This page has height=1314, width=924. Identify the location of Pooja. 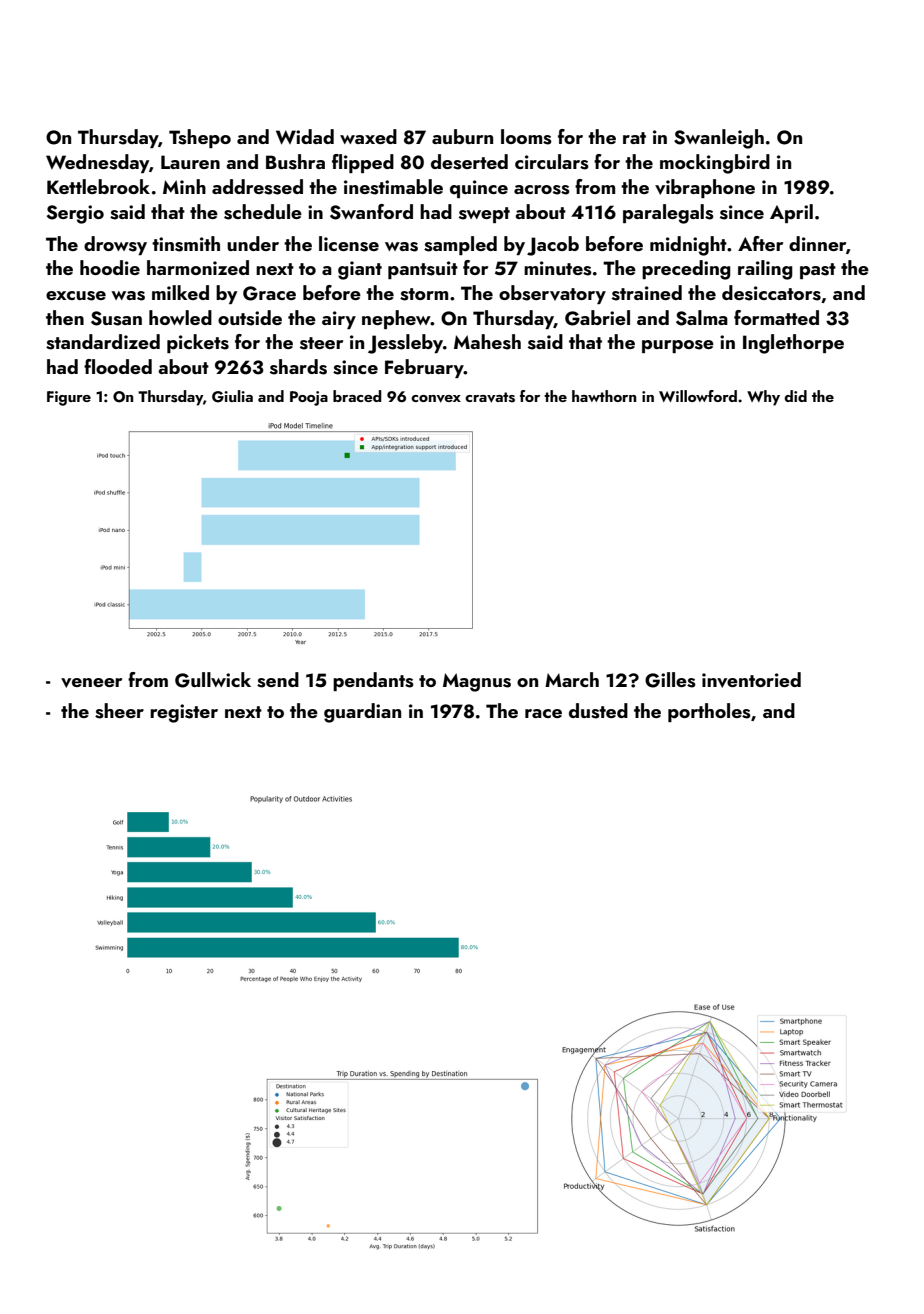
(309, 398).
